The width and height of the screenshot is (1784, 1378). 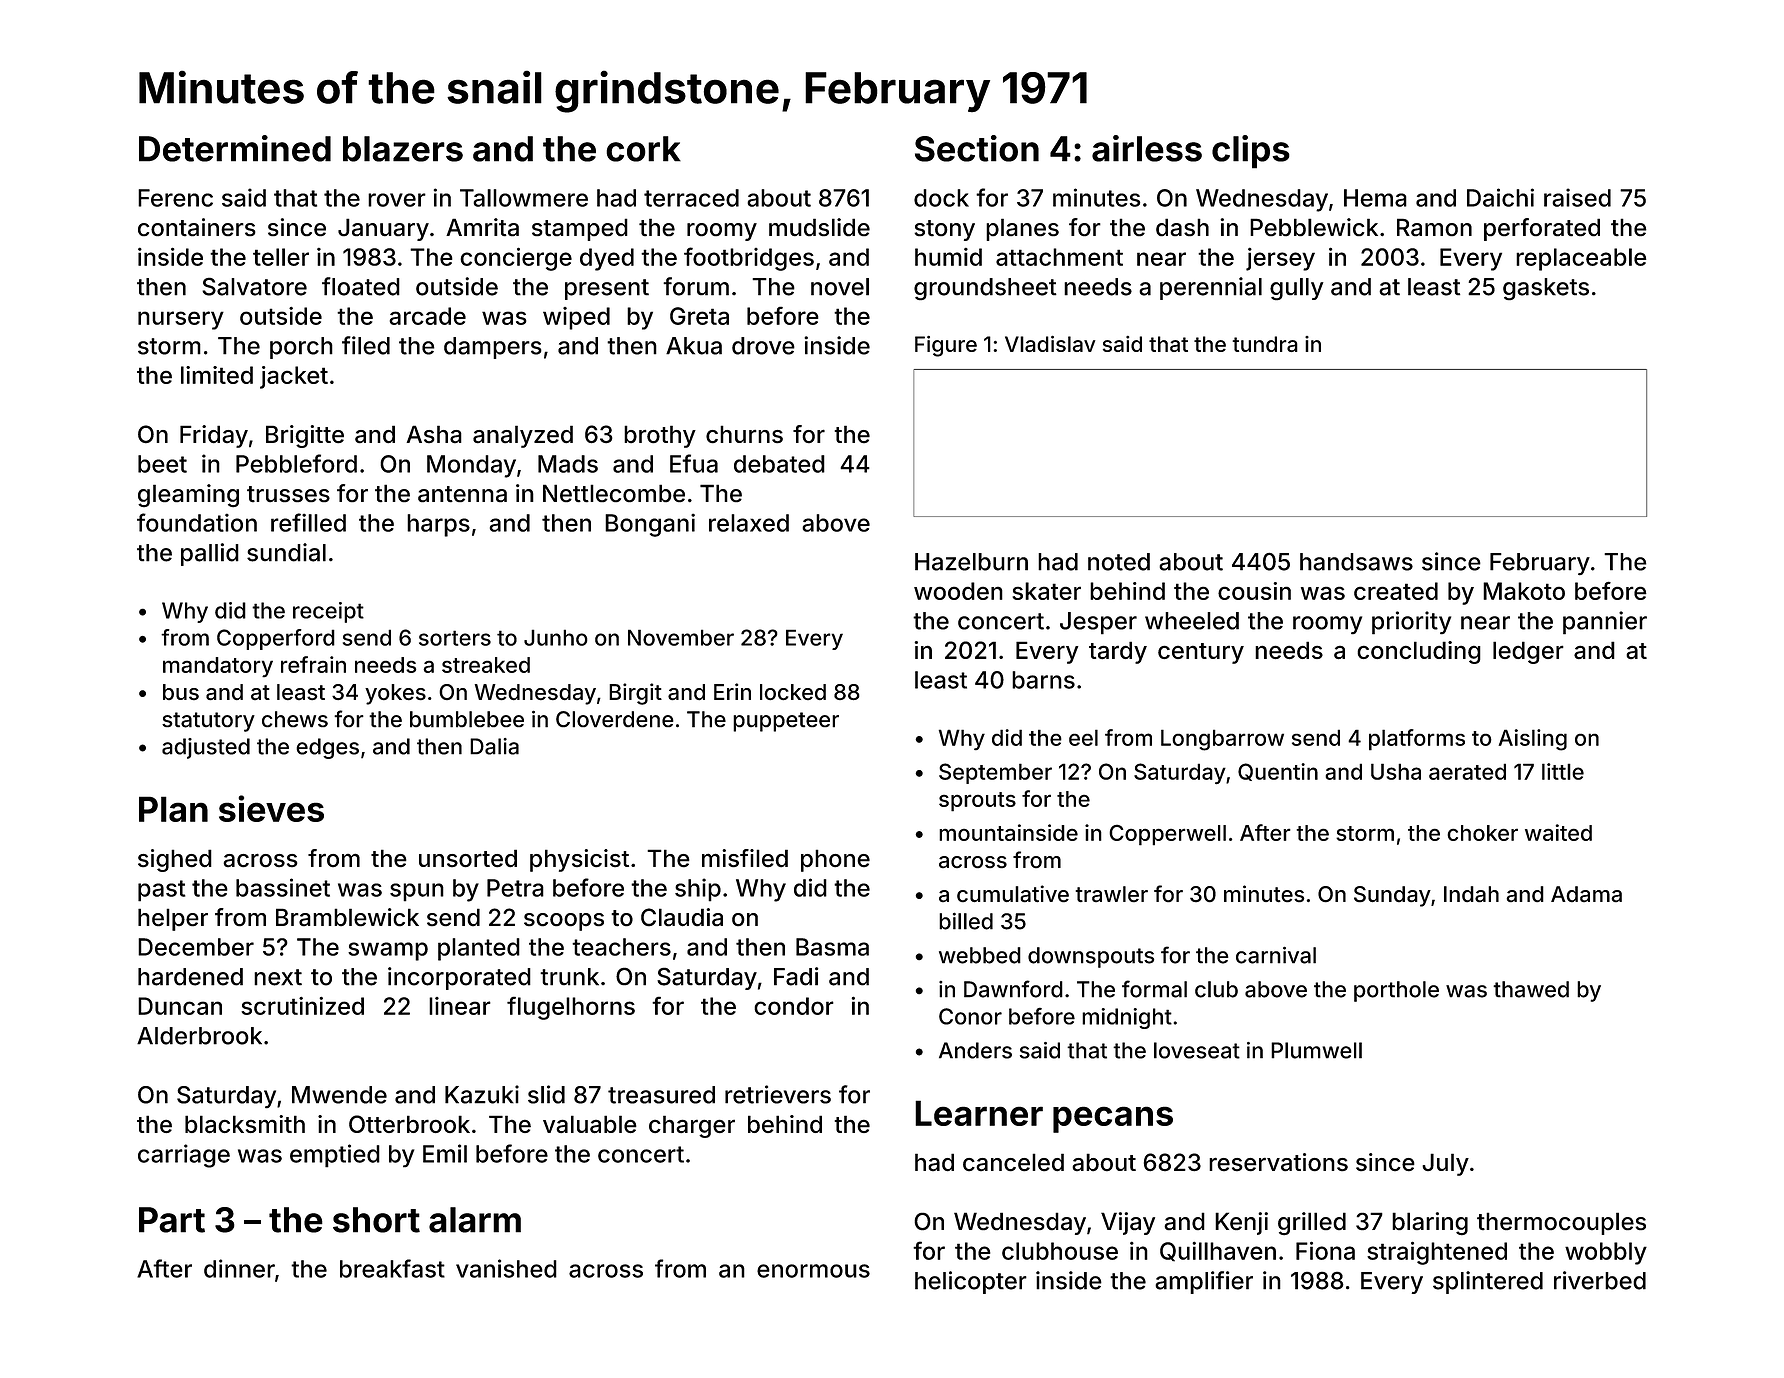 What do you see at coordinates (239, 1268) in the screenshot?
I see `dinner` at bounding box center [239, 1268].
